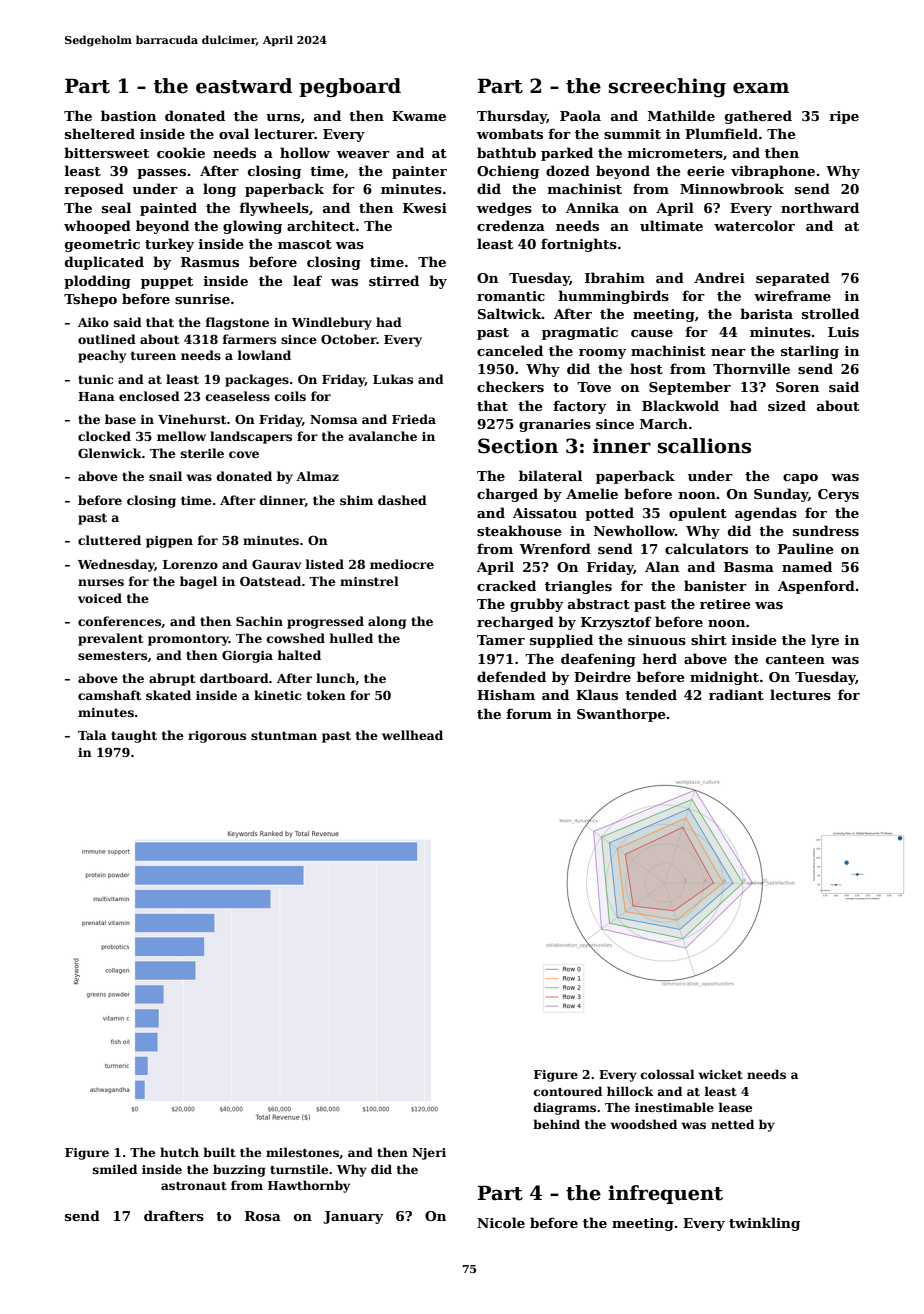  Describe the element at coordinates (363, 154) in the screenshot. I see `weaver` at that location.
